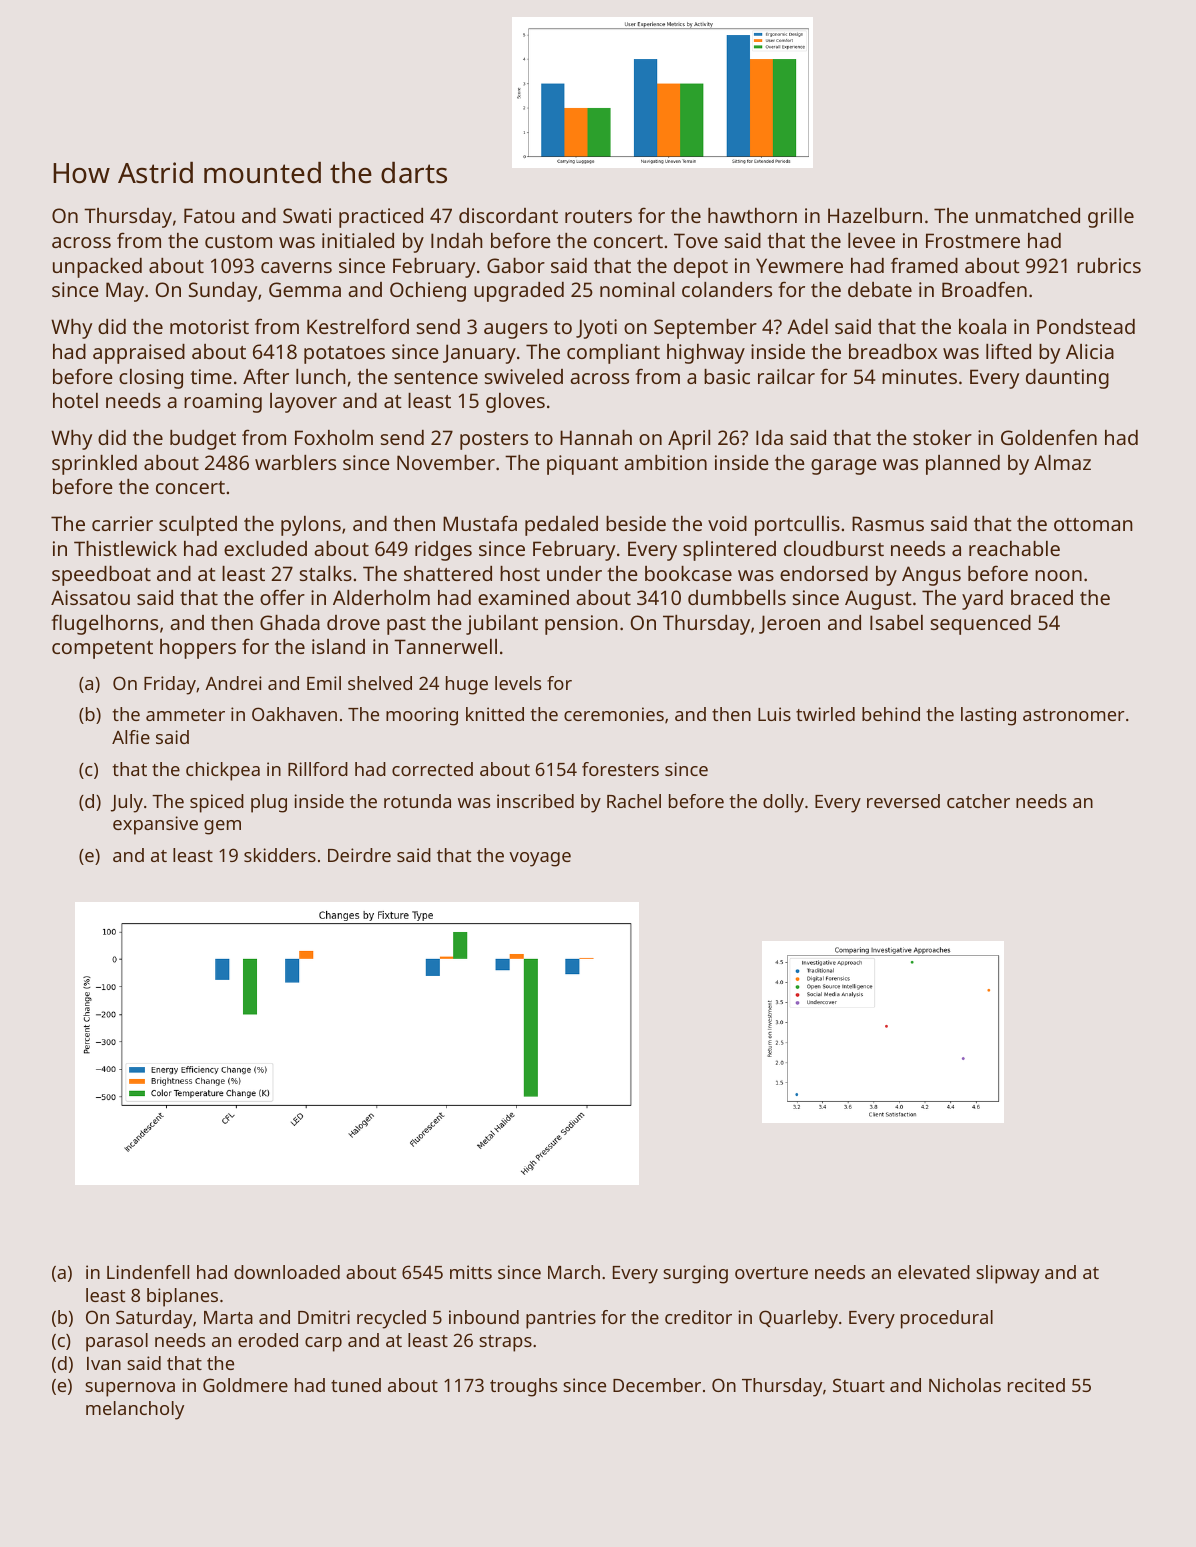 The image size is (1196, 1547). I want to click on Gemma, so click(305, 289).
